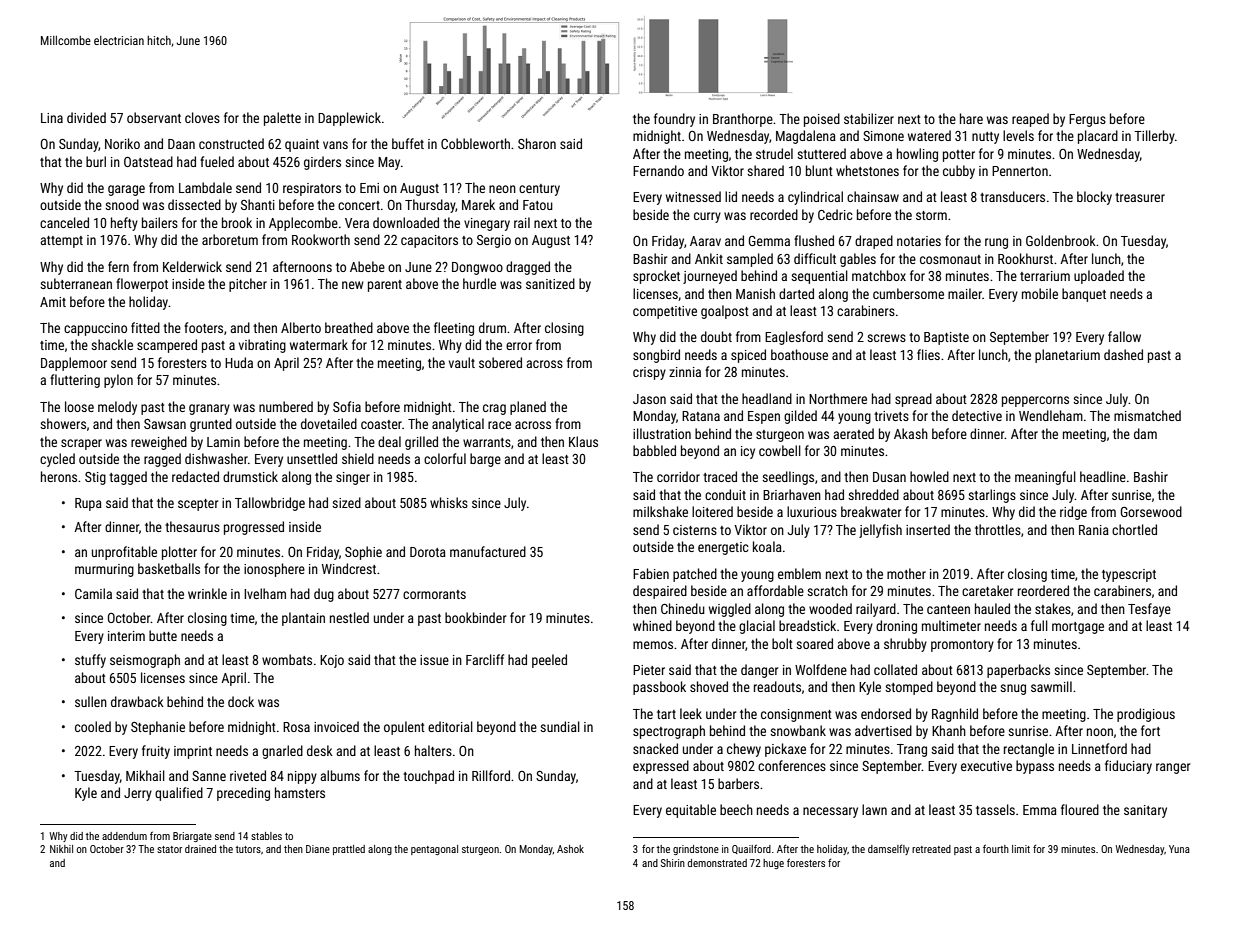 The image size is (1233, 952). I want to click on Baptiste, so click(946, 338).
